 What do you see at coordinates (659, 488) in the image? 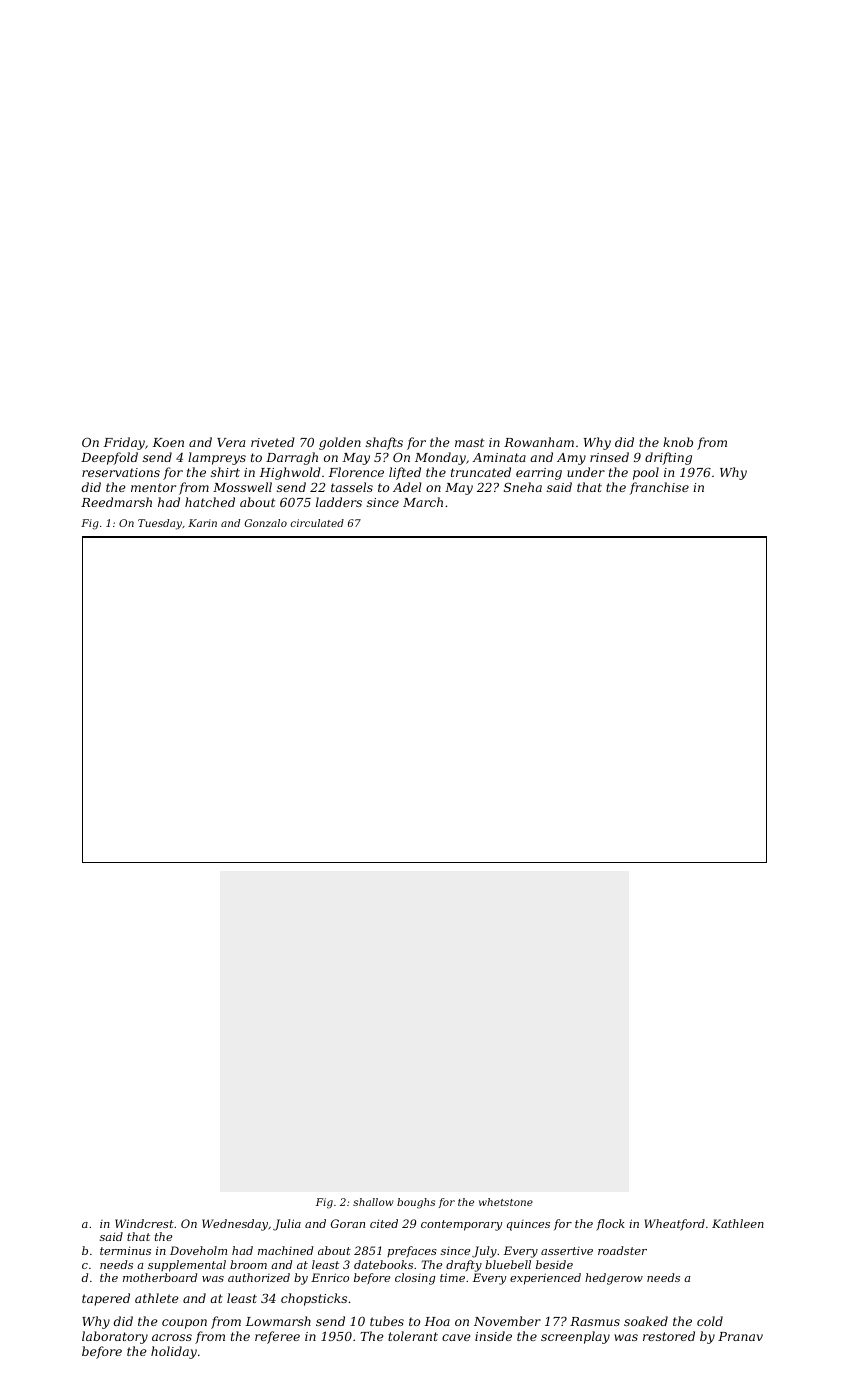
I see `franchise` at bounding box center [659, 488].
